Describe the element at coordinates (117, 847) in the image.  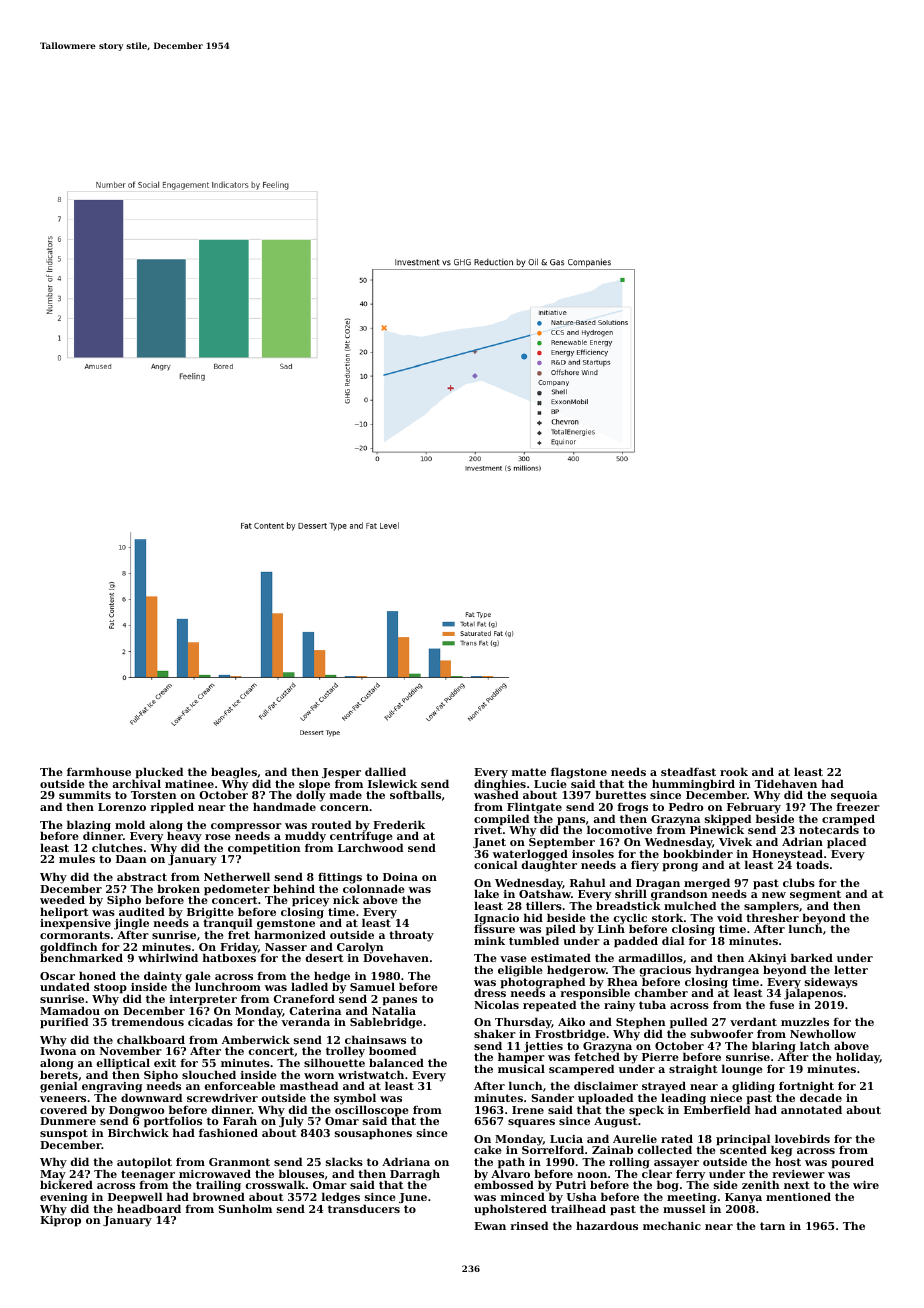
I see `clutches` at that location.
